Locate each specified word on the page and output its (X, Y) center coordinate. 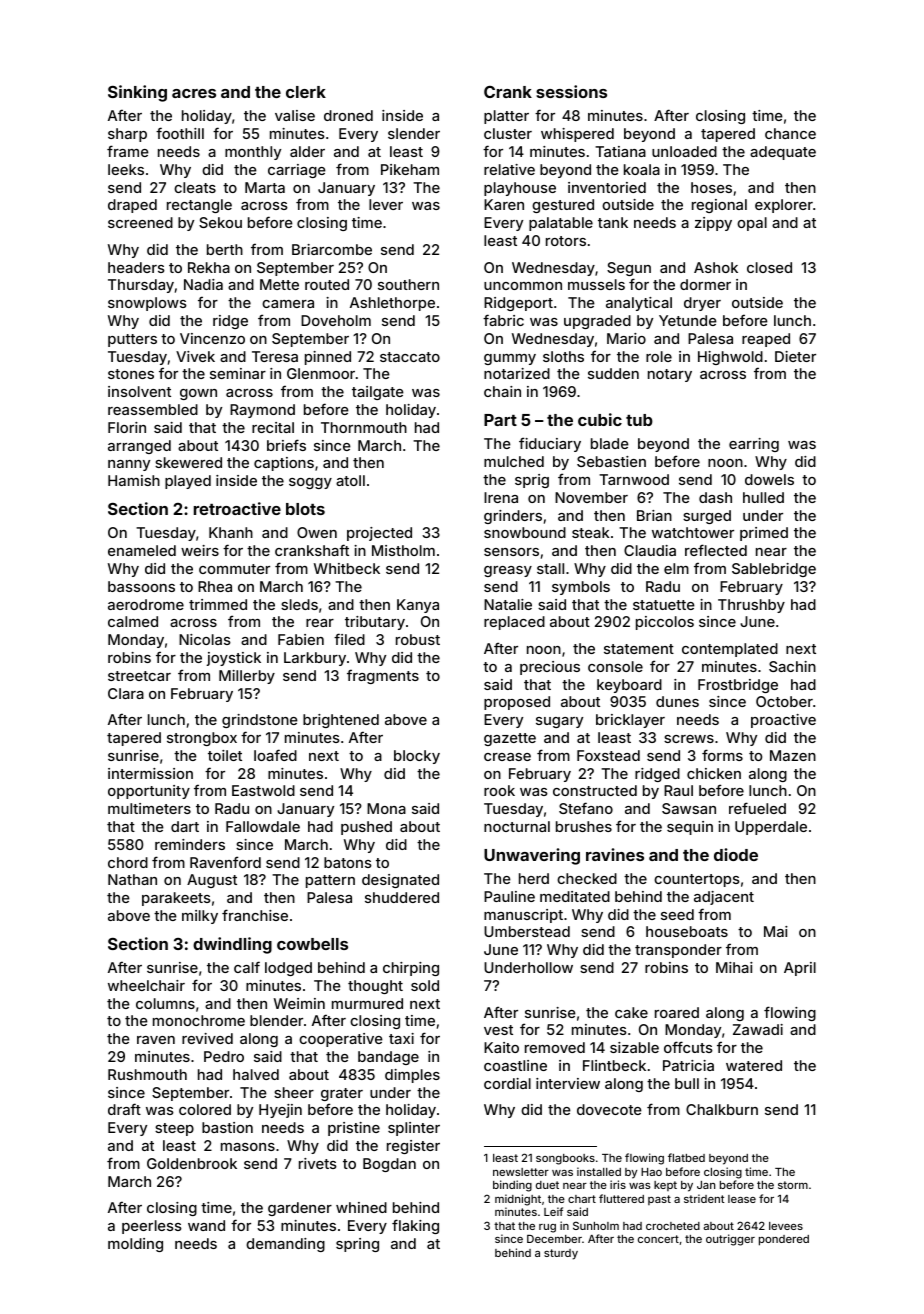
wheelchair (146, 985)
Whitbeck (347, 568)
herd (534, 878)
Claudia (650, 550)
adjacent (724, 898)
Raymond (262, 411)
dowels (769, 479)
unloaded (684, 151)
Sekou (220, 222)
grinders (513, 517)
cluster (508, 133)
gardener (300, 1209)
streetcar (139, 676)
